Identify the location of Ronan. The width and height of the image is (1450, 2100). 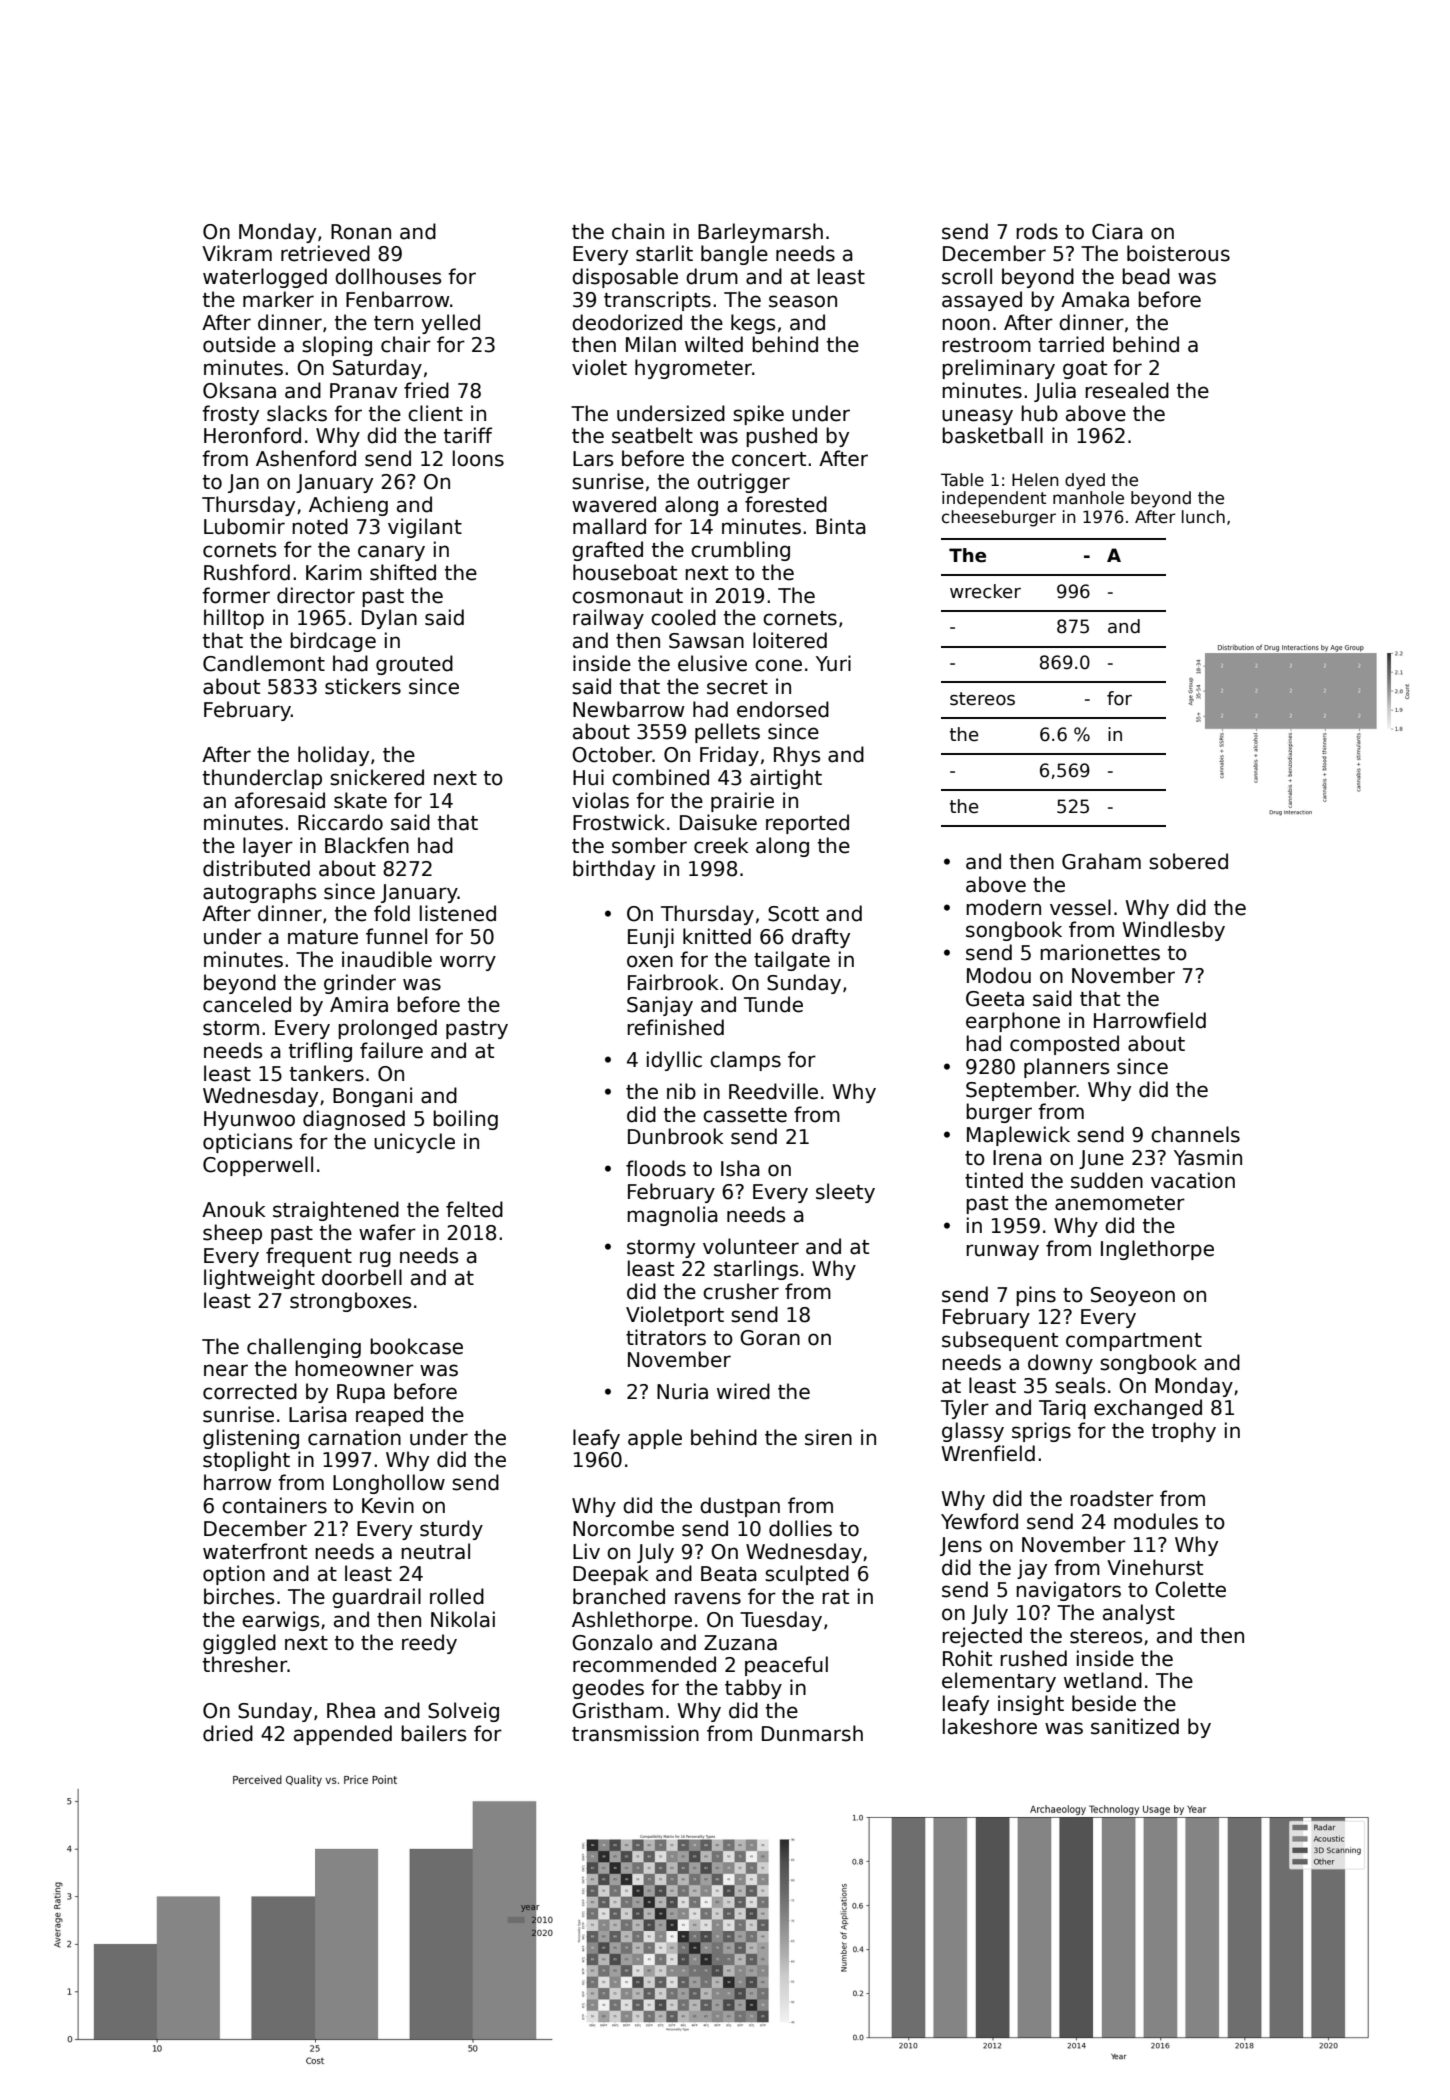
(361, 232).
